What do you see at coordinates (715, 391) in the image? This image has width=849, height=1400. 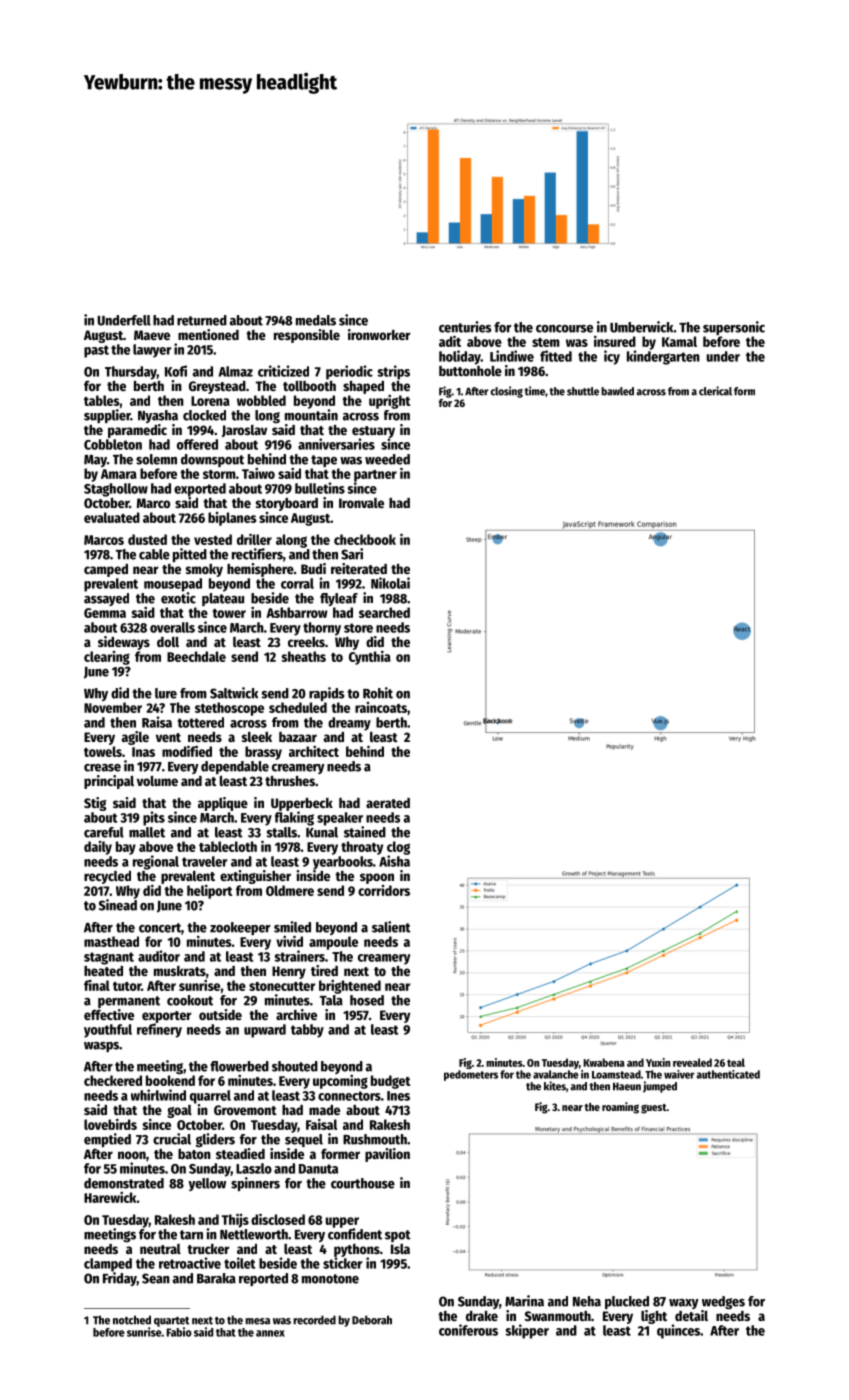 I see `clerical` at bounding box center [715, 391].
